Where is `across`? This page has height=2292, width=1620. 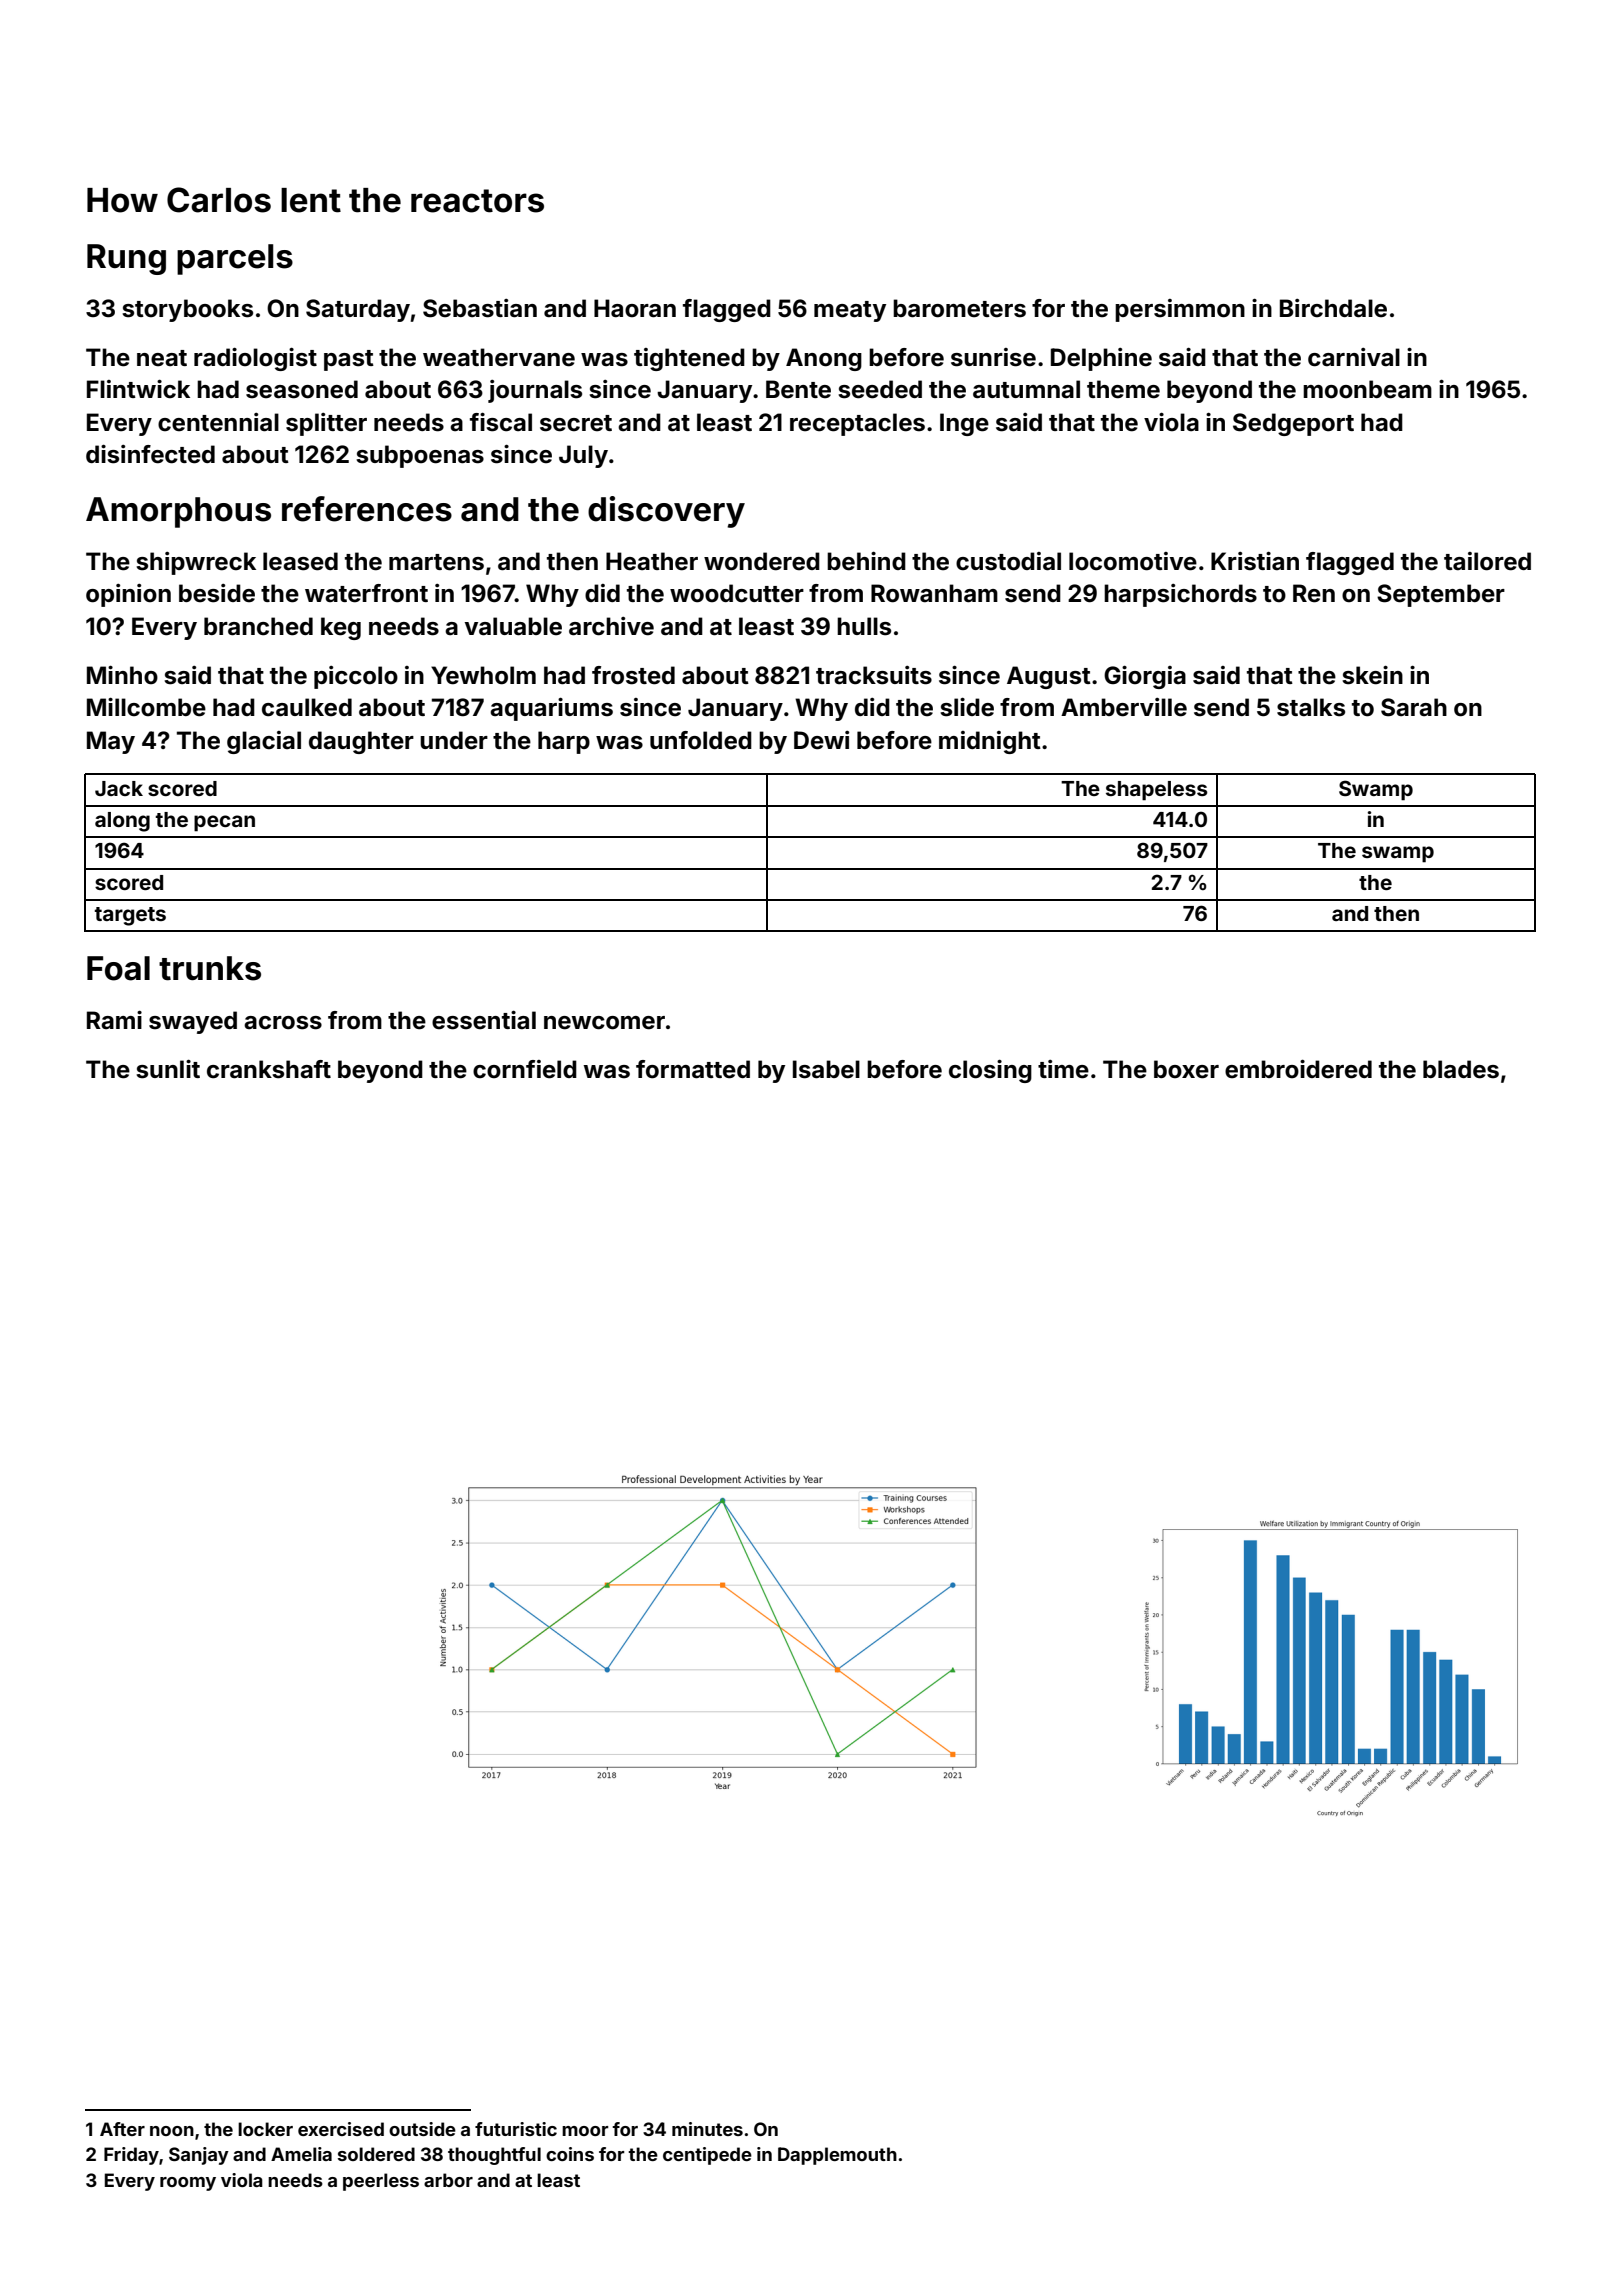 across is located at coordinates (283, 1023).
